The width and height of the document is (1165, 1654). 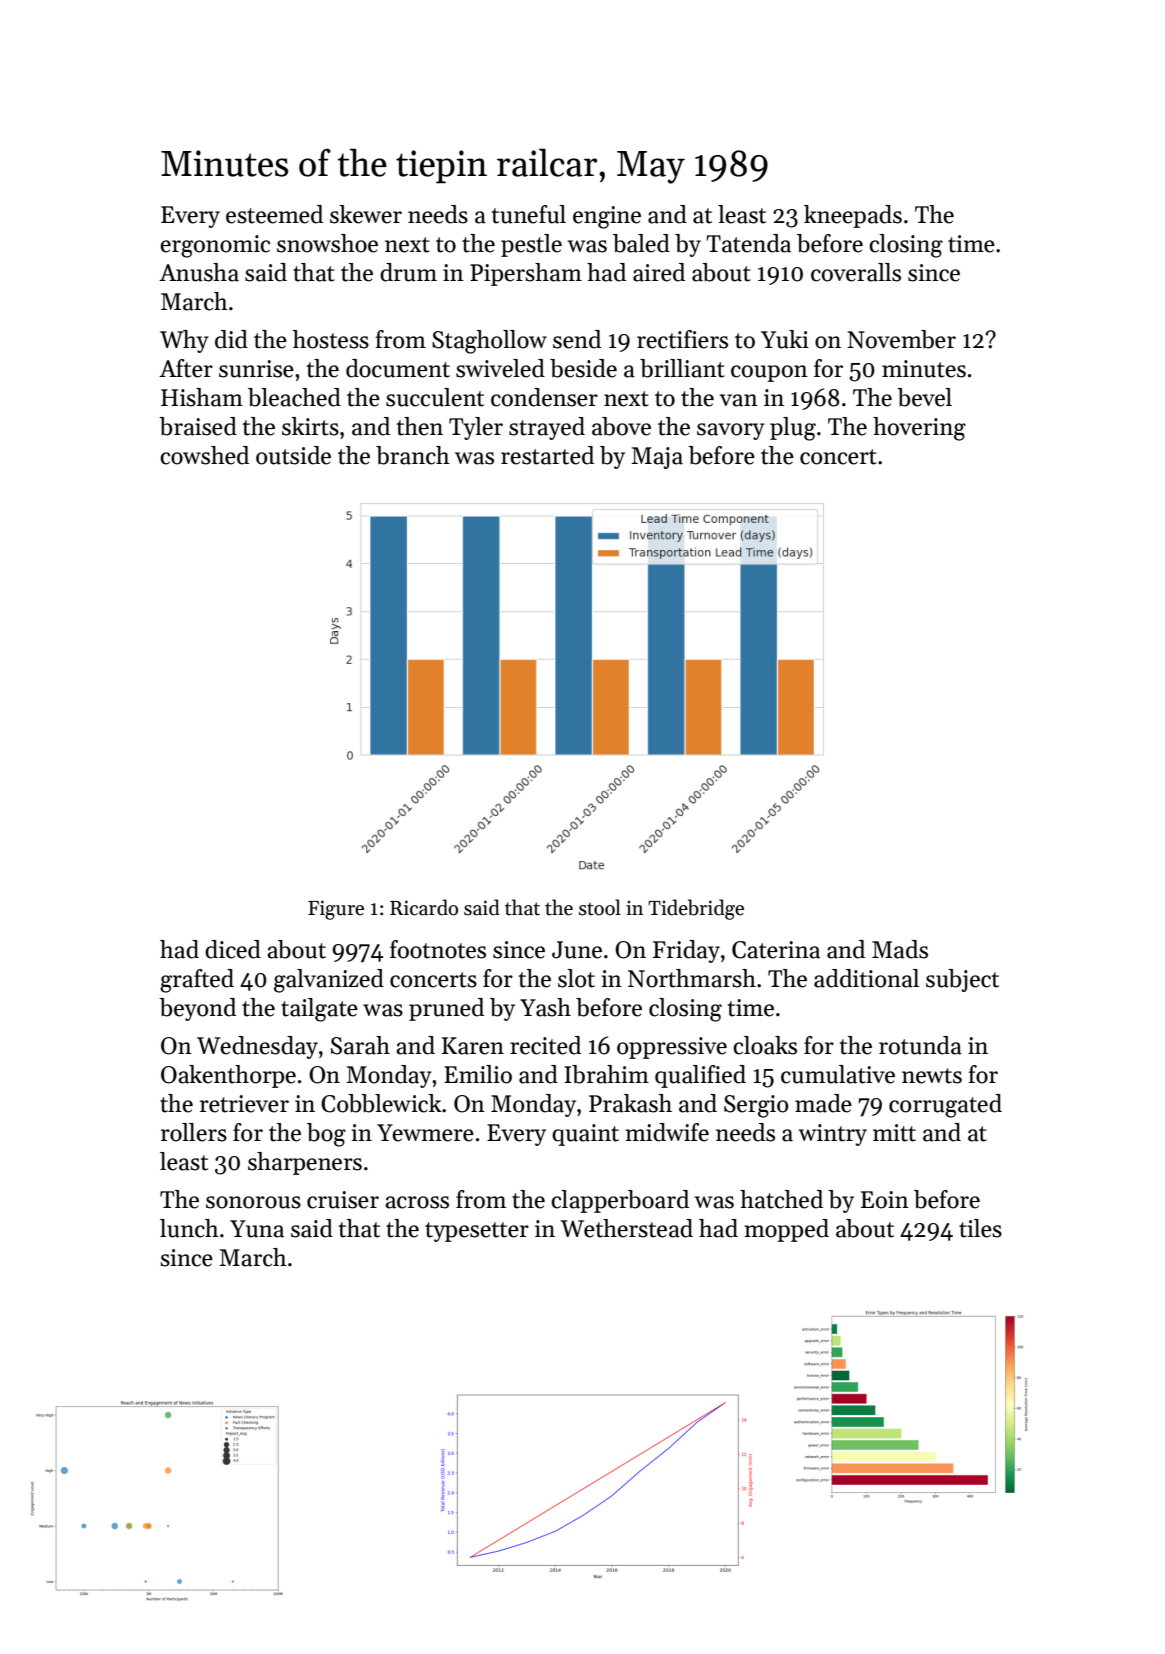 I want to click on Mads, so click(x=900, y=949).
